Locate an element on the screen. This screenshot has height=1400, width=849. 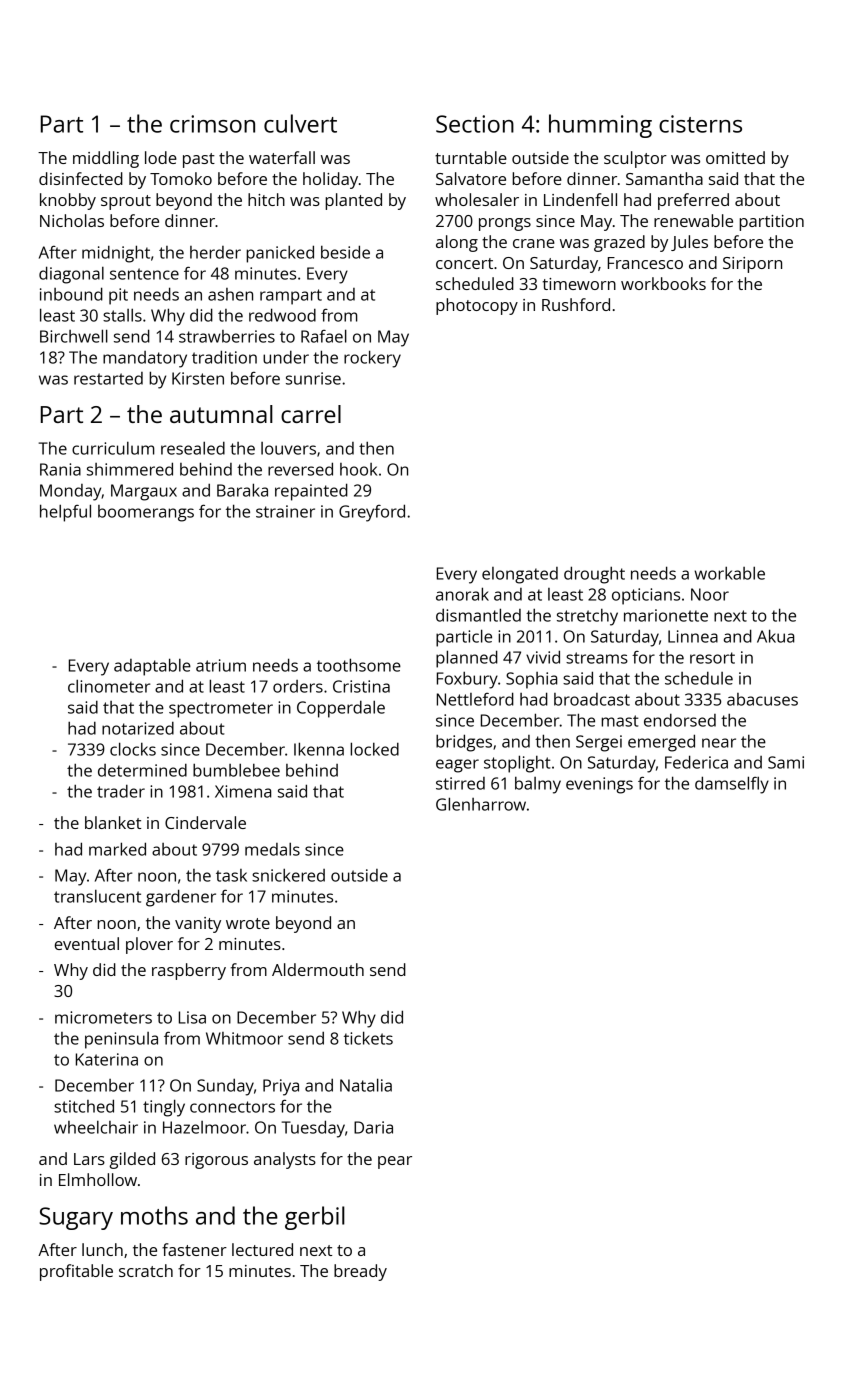
omitted is located at coordinates (735, 157).
